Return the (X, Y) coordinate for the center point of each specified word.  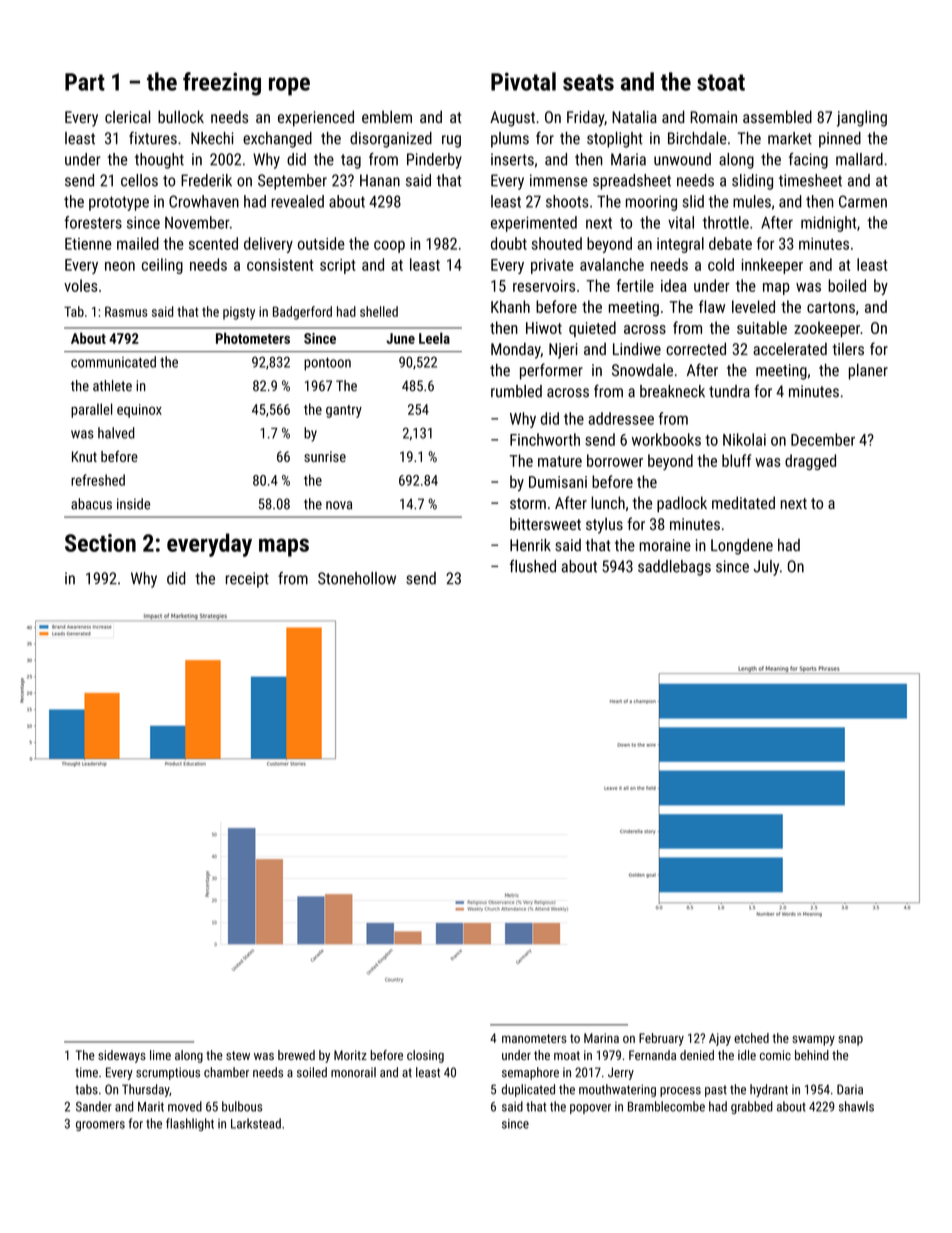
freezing (222, 84)
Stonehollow (357, 578)
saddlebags (674, 568)
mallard (859, 159)
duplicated (528, 1090)
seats (588, 82)
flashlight (190, 1124)
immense (558, 180)
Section (100, 543)
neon (120, 266)
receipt (247, 580)
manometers (534, 1038)
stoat (721, 82)
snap (850, 1040)
